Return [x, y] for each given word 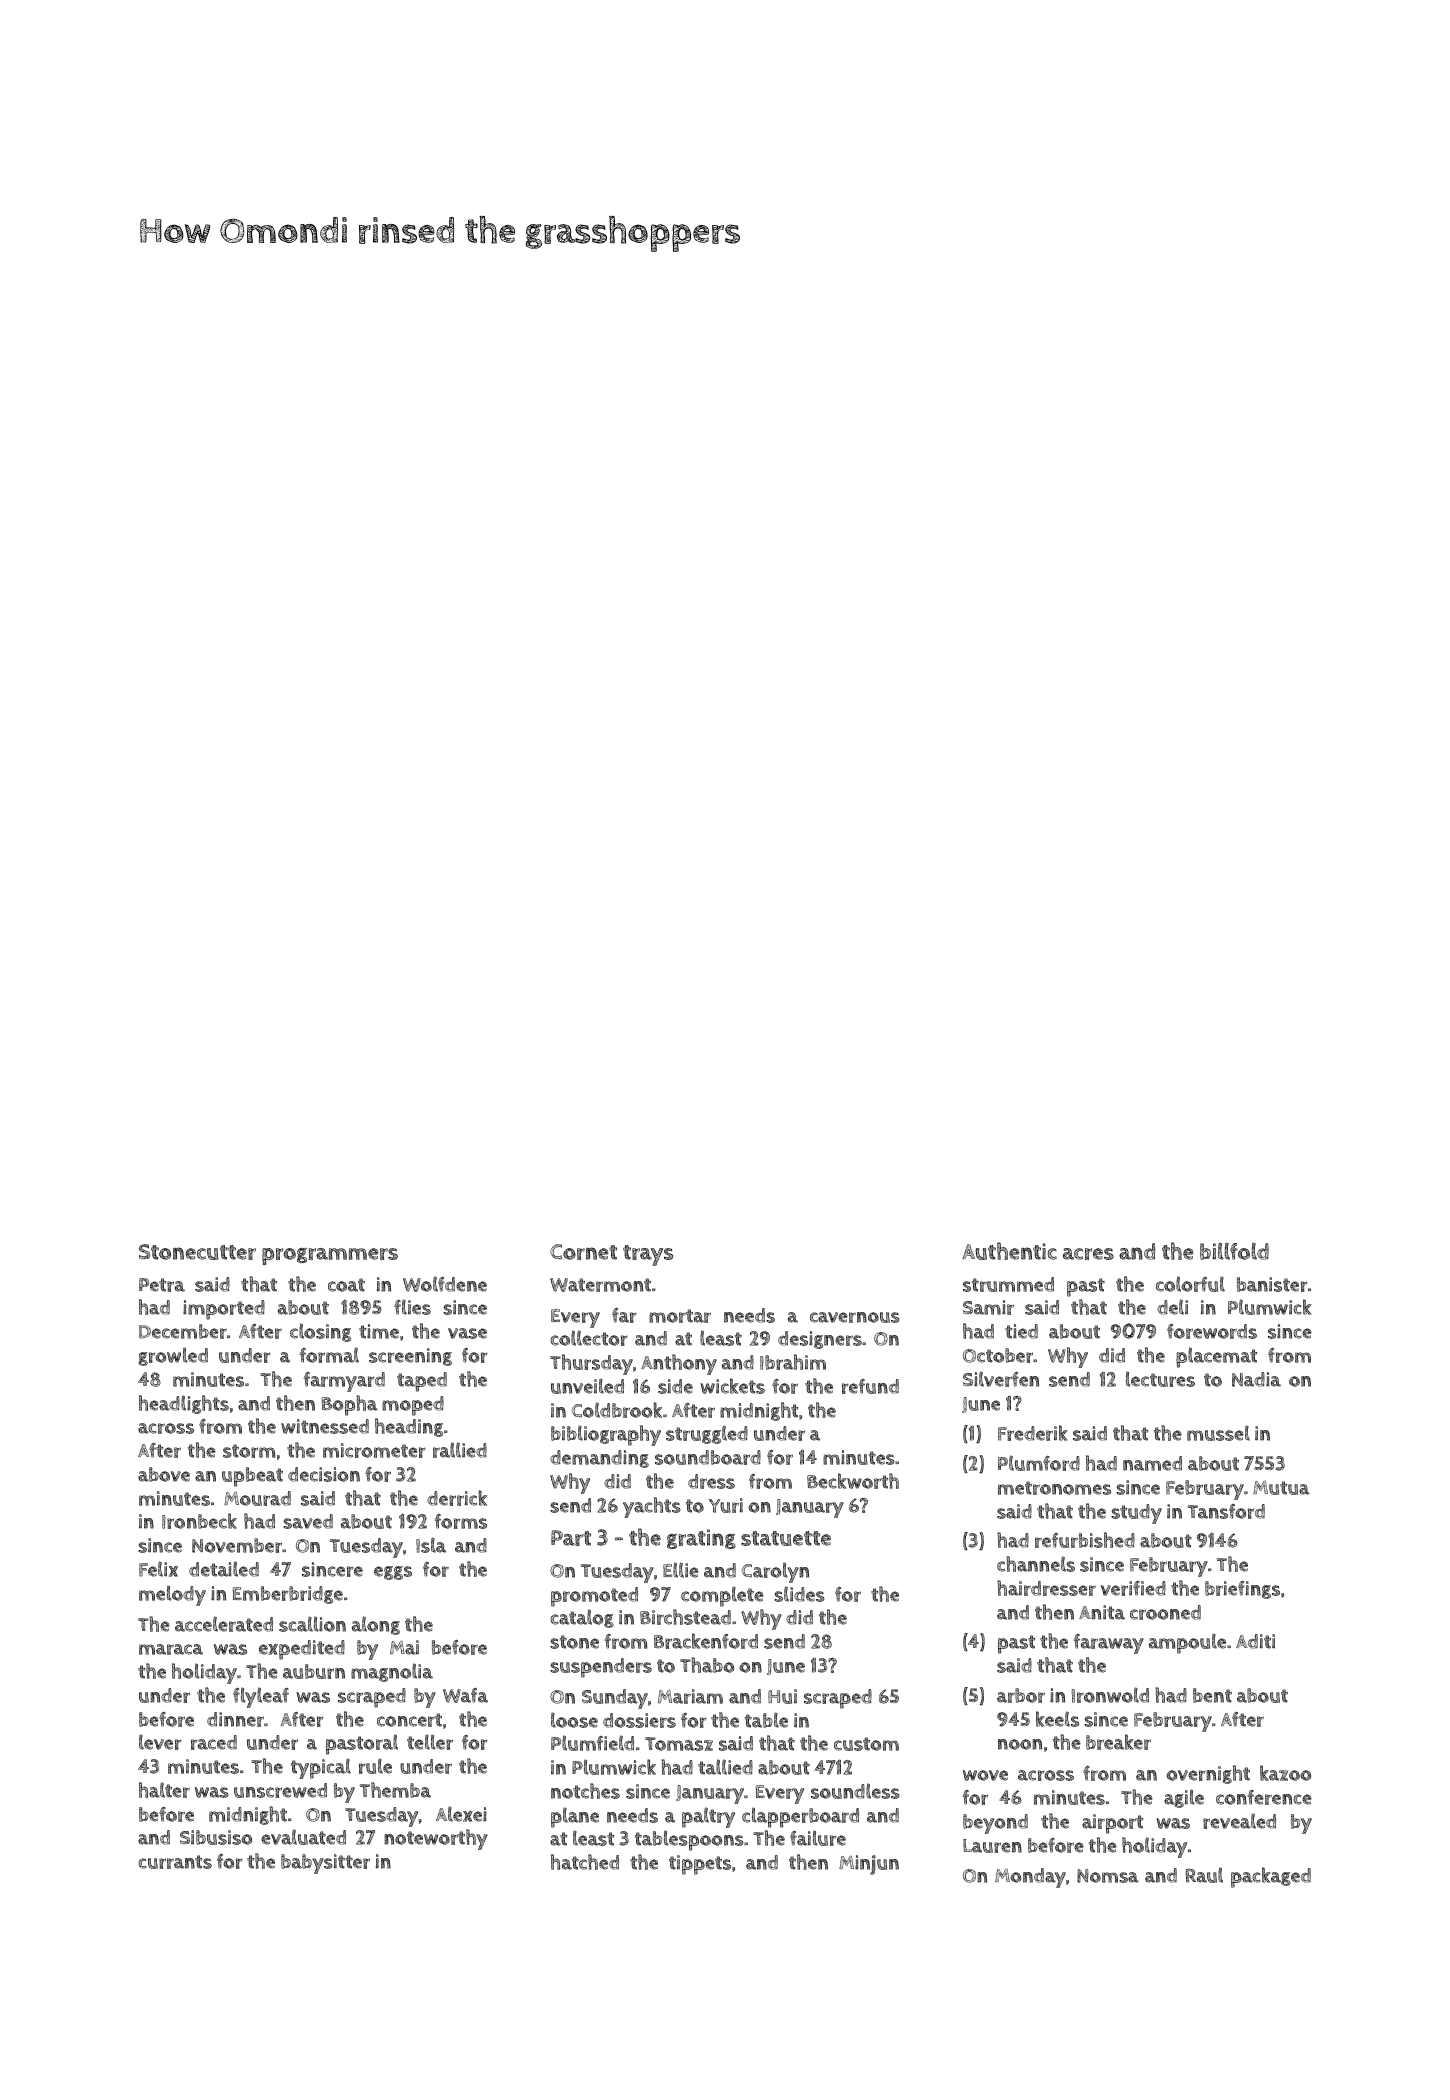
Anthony [679, 1364]
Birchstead [685, 1617]
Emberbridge [288, 1595]
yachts [652, 1507]
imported [224, 1310]
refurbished [1085, 1540]
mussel [1218, 1433]
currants [175, 1862]
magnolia [392, 1672]
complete [722, 1596]
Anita [1102, 1612]
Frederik [1033, 1433]
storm [249, 1451]
